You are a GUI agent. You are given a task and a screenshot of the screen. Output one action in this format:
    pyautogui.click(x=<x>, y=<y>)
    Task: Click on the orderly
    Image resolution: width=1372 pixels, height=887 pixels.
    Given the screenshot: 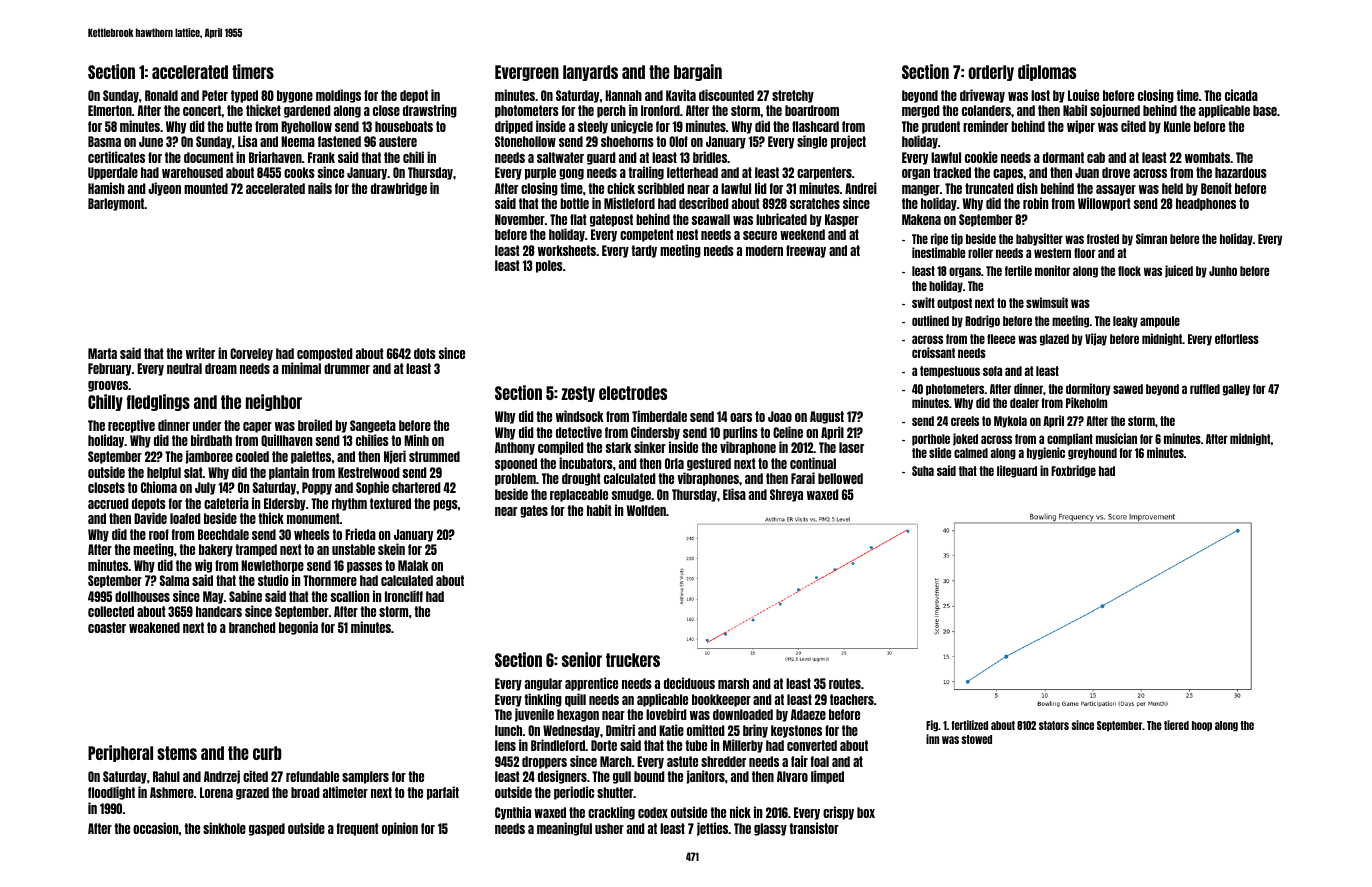 What is the action you would take?
    pyautogui.click(x=991, y=73)
